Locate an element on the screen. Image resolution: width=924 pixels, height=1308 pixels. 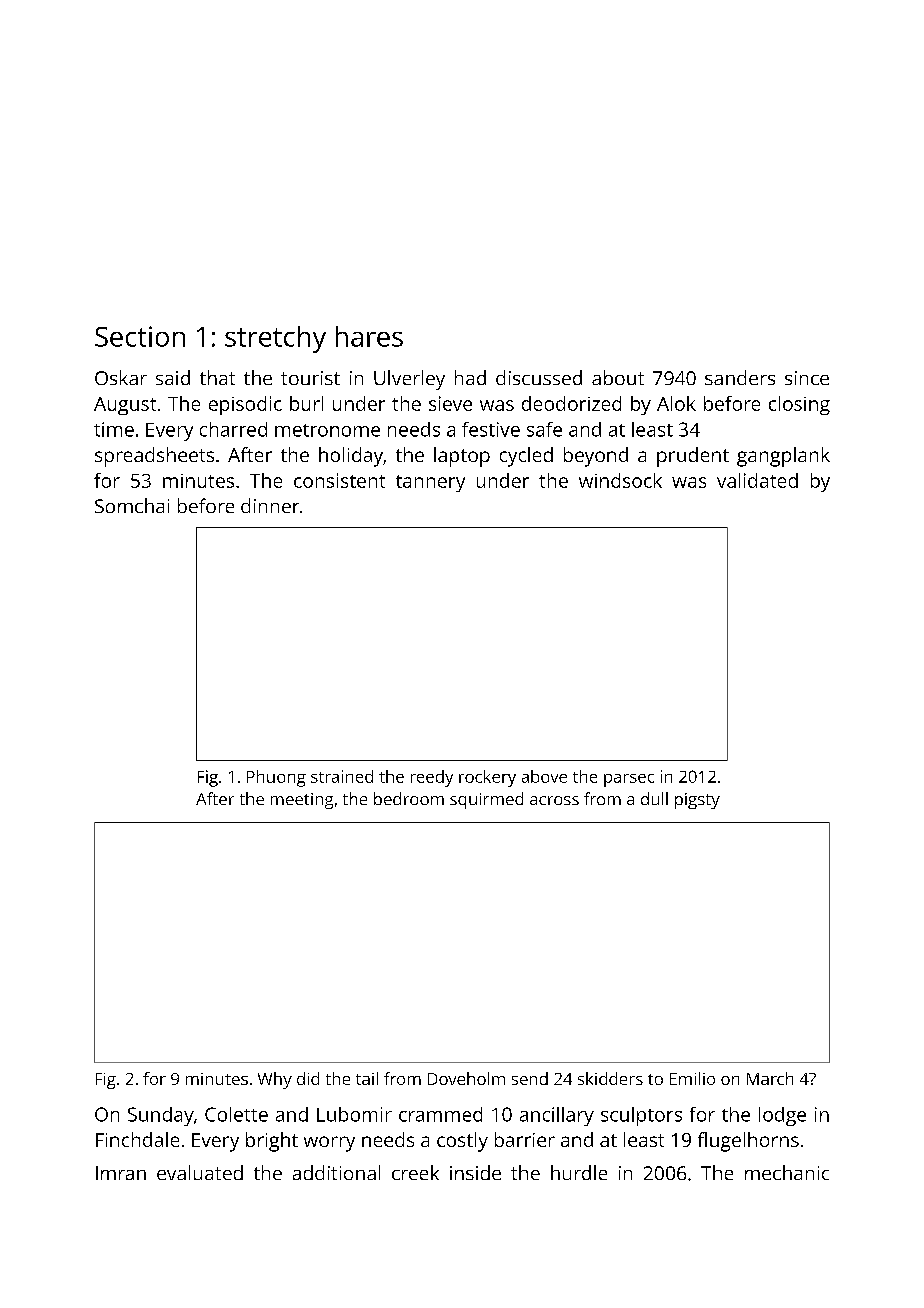
Why is located at coordinates (275, 1080).
